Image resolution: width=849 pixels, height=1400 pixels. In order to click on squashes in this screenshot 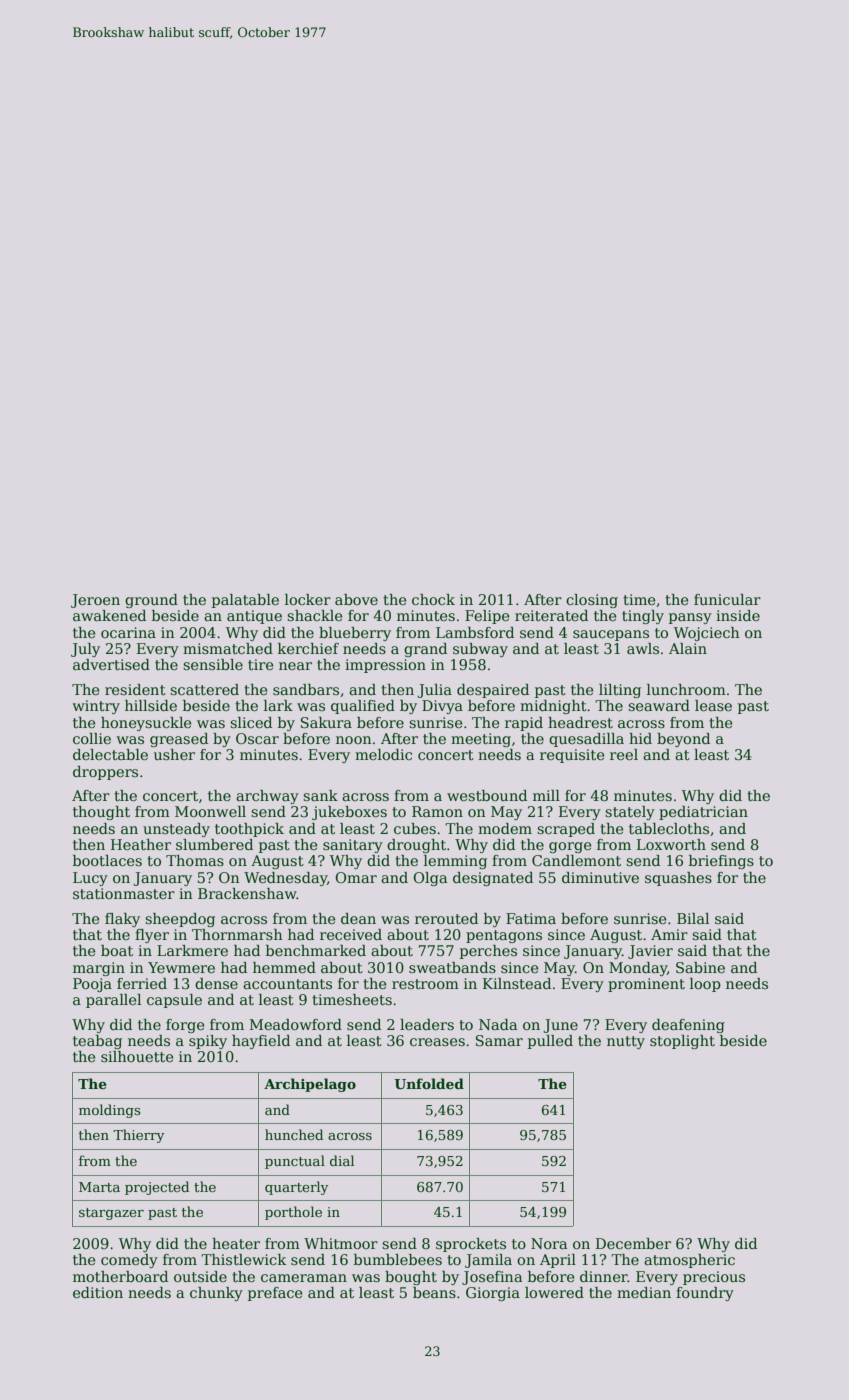, I will do `click(678, 879)`.
